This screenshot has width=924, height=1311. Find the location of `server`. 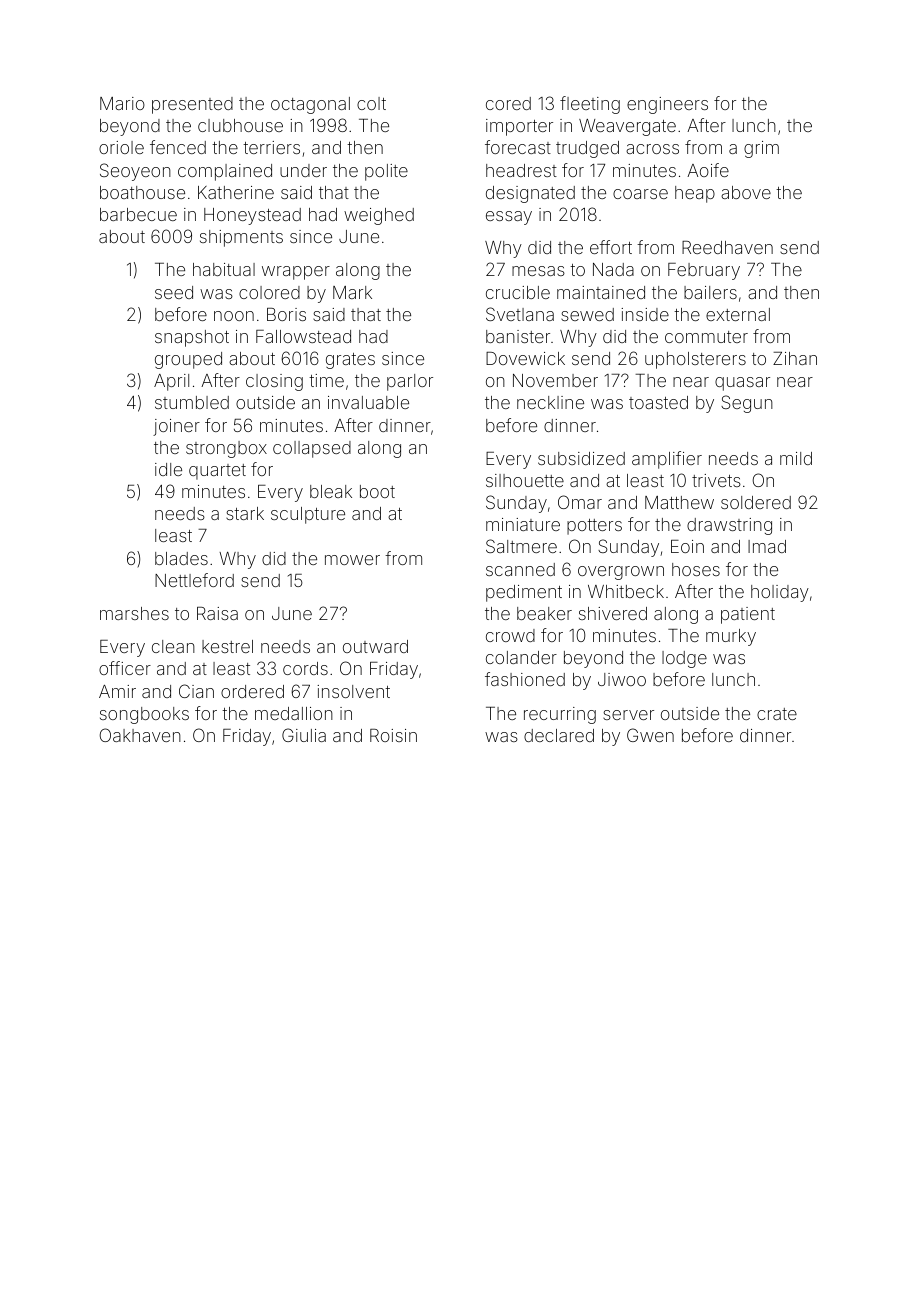

server is located at coordinates (628, 715).
